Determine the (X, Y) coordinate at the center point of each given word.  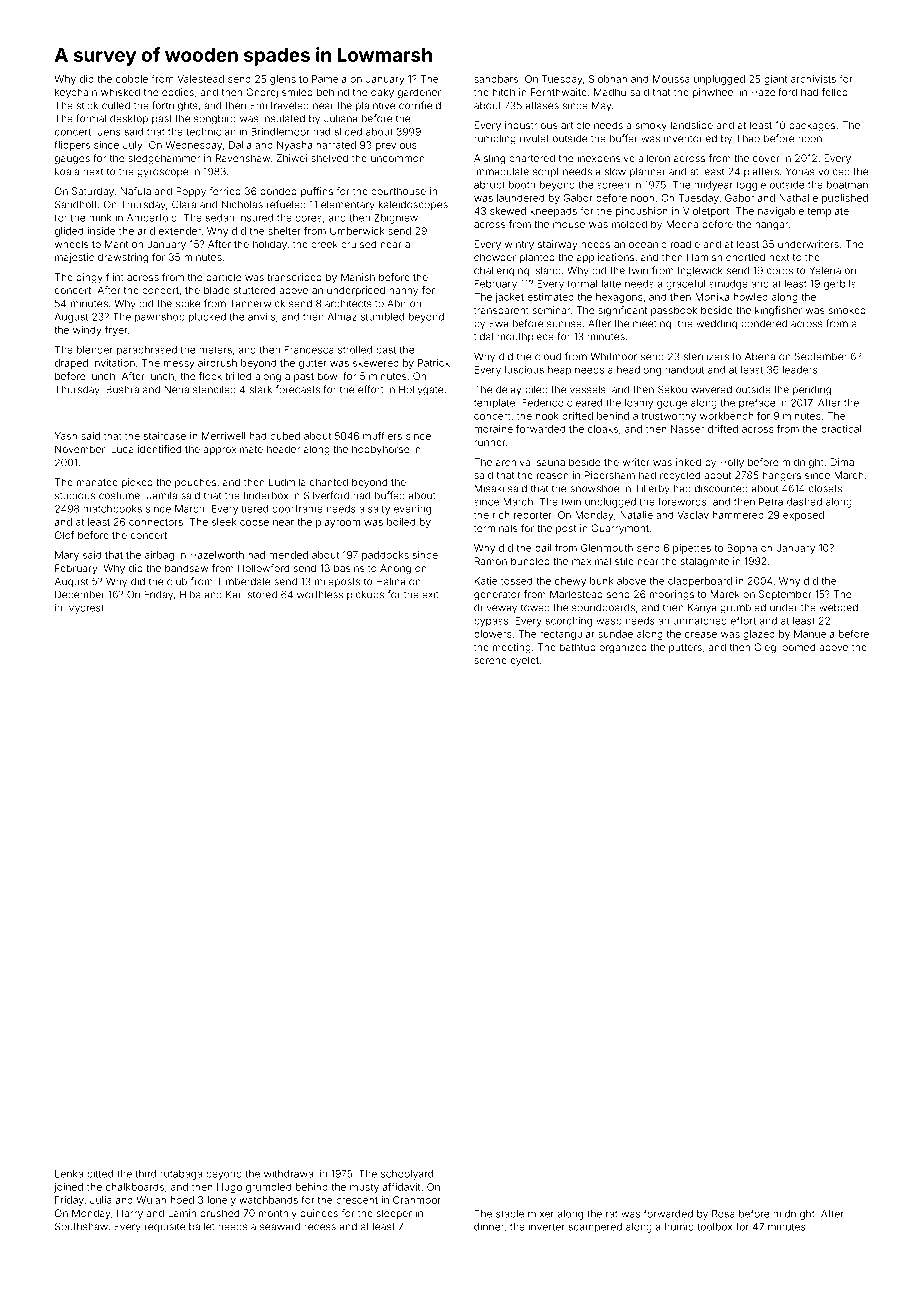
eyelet (524, 661)
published (845, 199)
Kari (235, 594)
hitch (504, 92)
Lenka (69, 1174)
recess (320, 1227)
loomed (797, 647)
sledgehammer (164, 159)
